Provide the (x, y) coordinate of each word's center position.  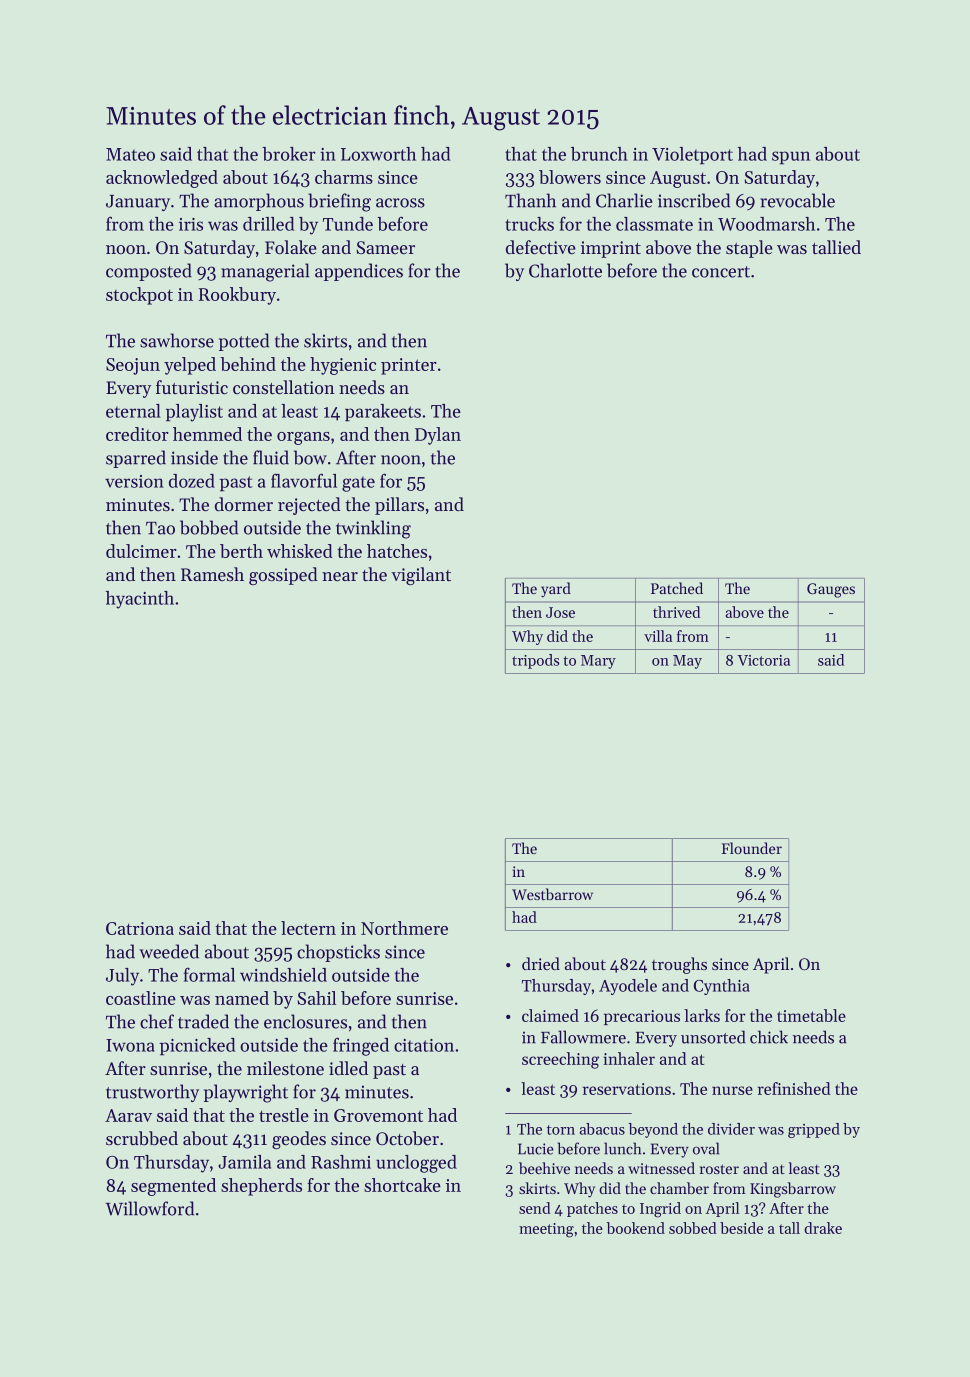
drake (823, 1228)
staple (749, 249)
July (122, 977)
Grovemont (378, 1115)
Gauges (831, 590)
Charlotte (565, 270)
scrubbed (142, 1138)
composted (149, 272)
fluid (271, 457)
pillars (399, 506)
